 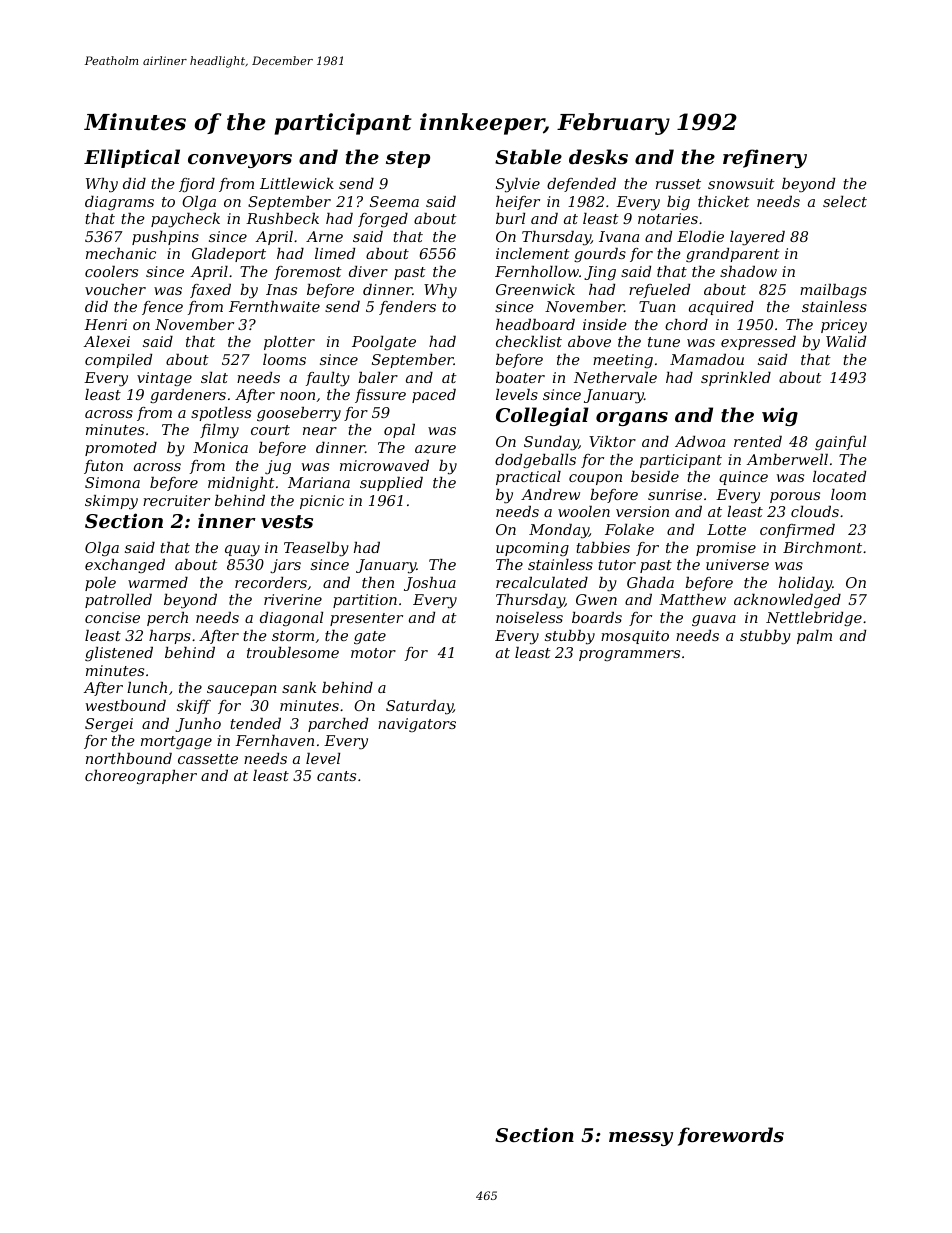 What do you see at coordinates (255, 723) in the screenshot?
I see `tended` at bounding box center [255, 723].
